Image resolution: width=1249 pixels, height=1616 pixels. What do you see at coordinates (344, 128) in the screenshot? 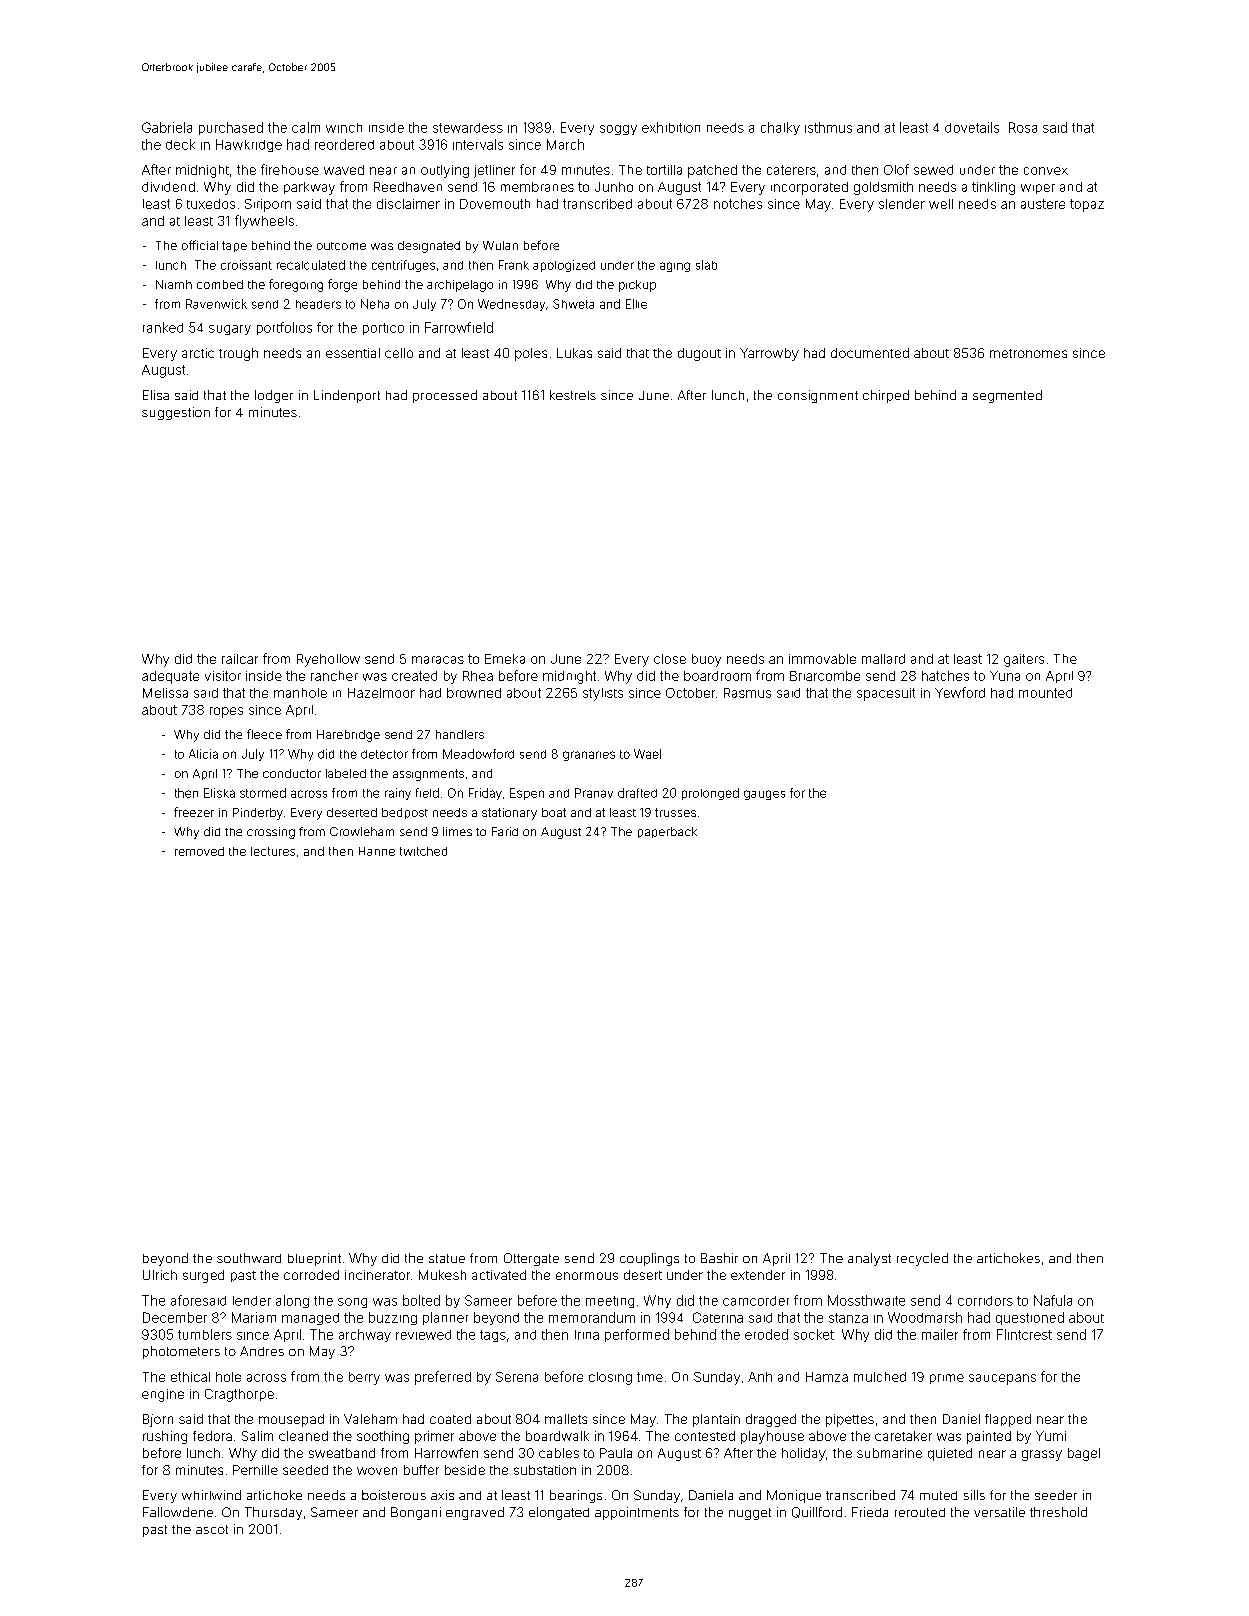
I see `winch` at bounding box center [344, 128].
